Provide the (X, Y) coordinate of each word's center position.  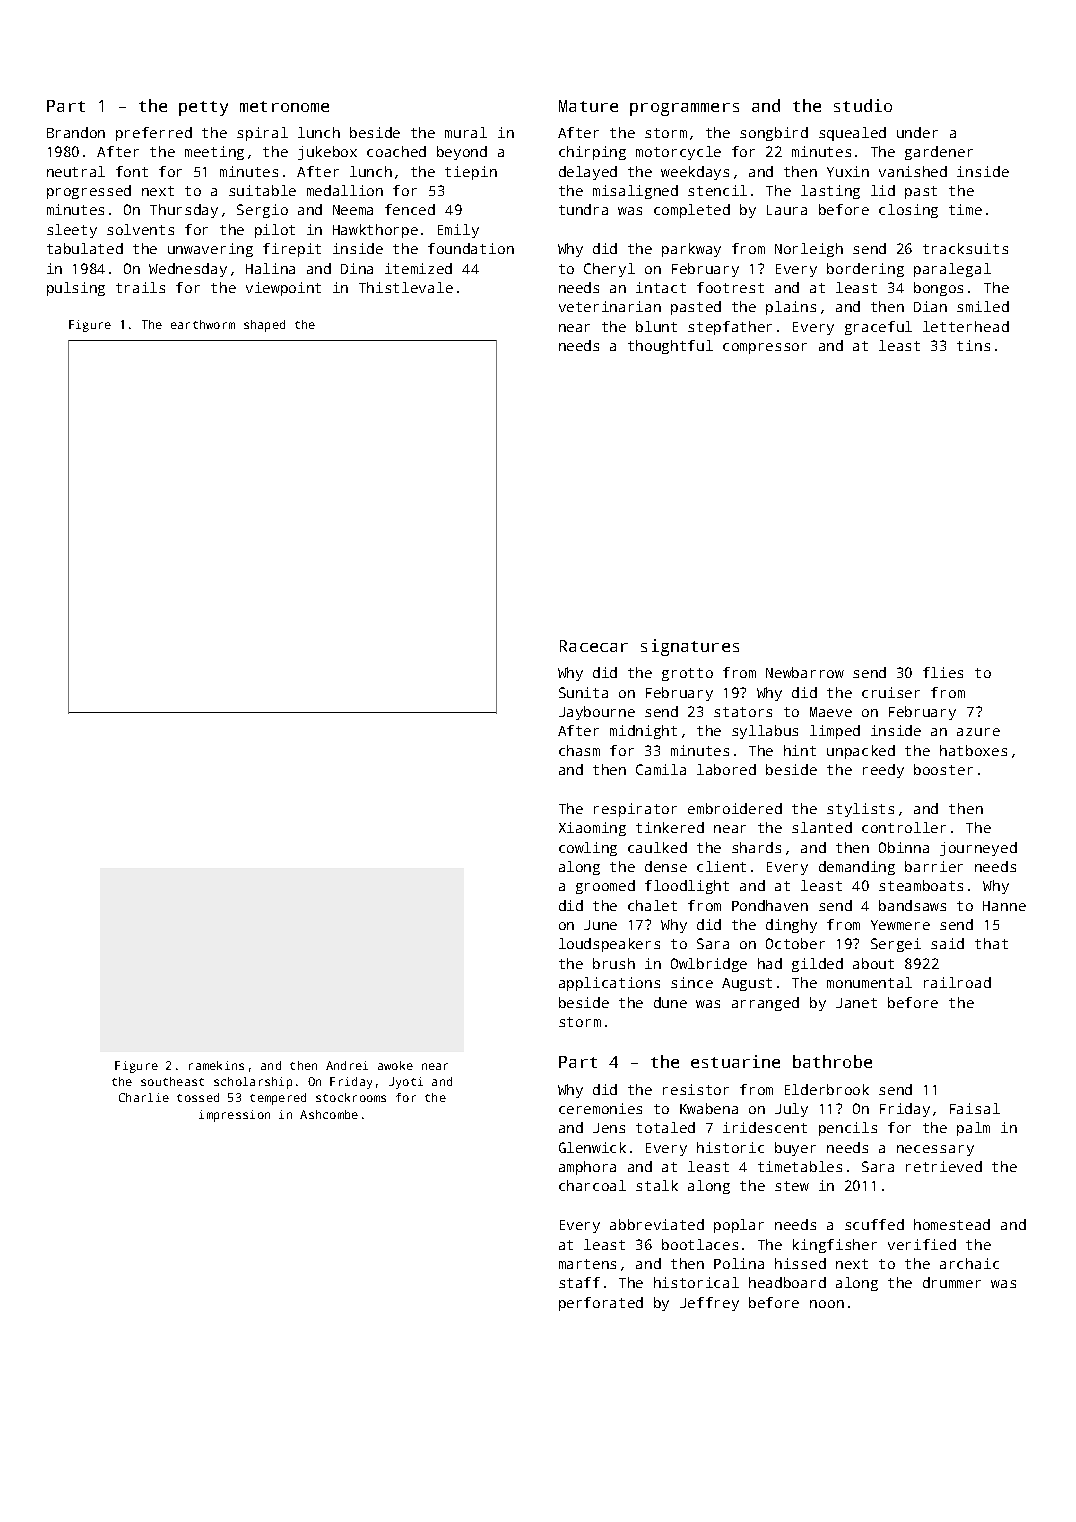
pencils (848, 1129)
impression (234, 1116)
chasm (579, 750)
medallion (345, 190)
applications (609, 984)
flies (943, 672)
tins (973, 345)
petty (203, 108)
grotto (687, 674)
